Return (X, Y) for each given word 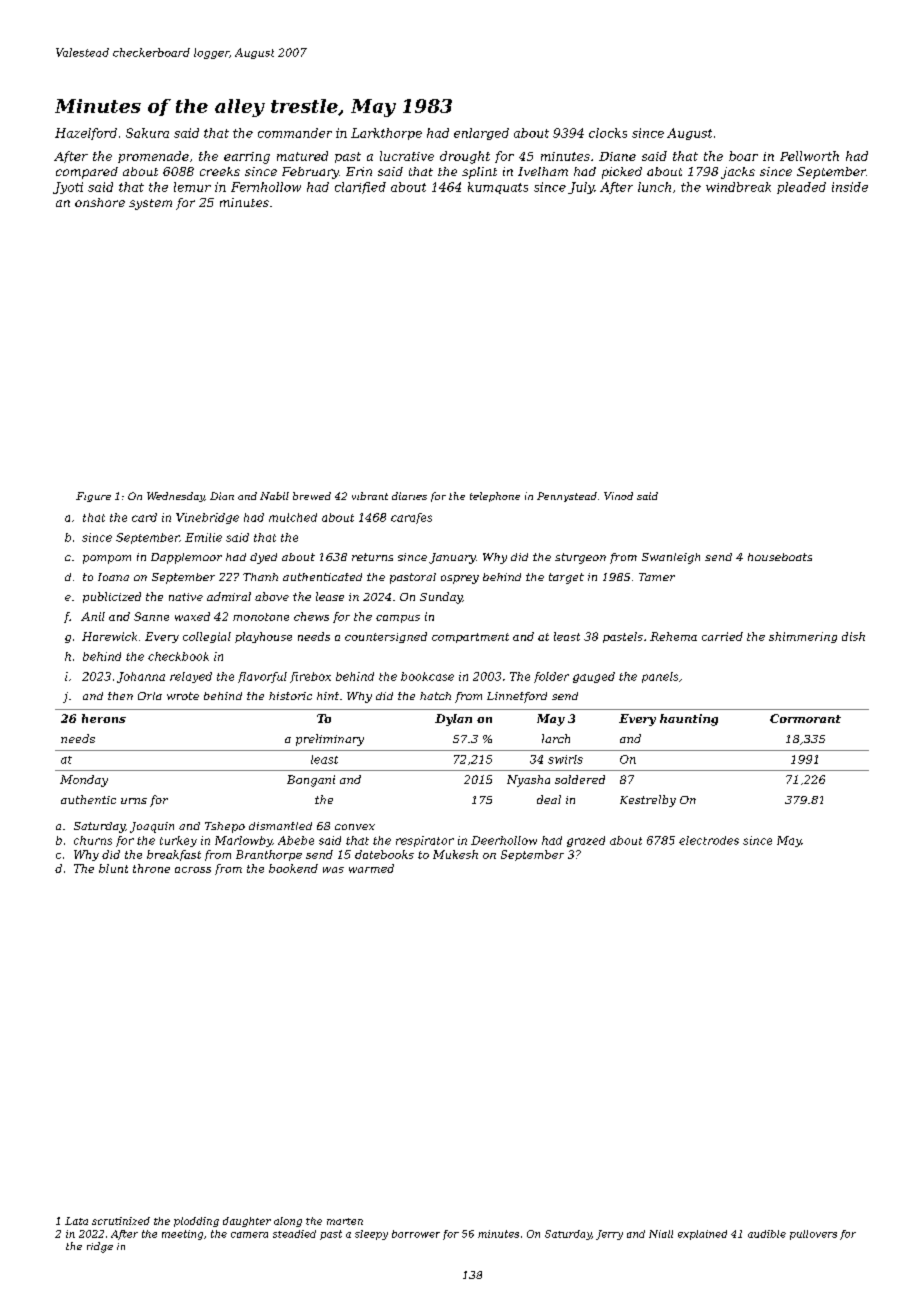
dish (853, 636)
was (333, 870)
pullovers (813, 1235)
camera (249, 1235)
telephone (495, 497)
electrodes (709, 840)
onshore (100, 202)
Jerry (609, 1235)
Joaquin (152, 827)
